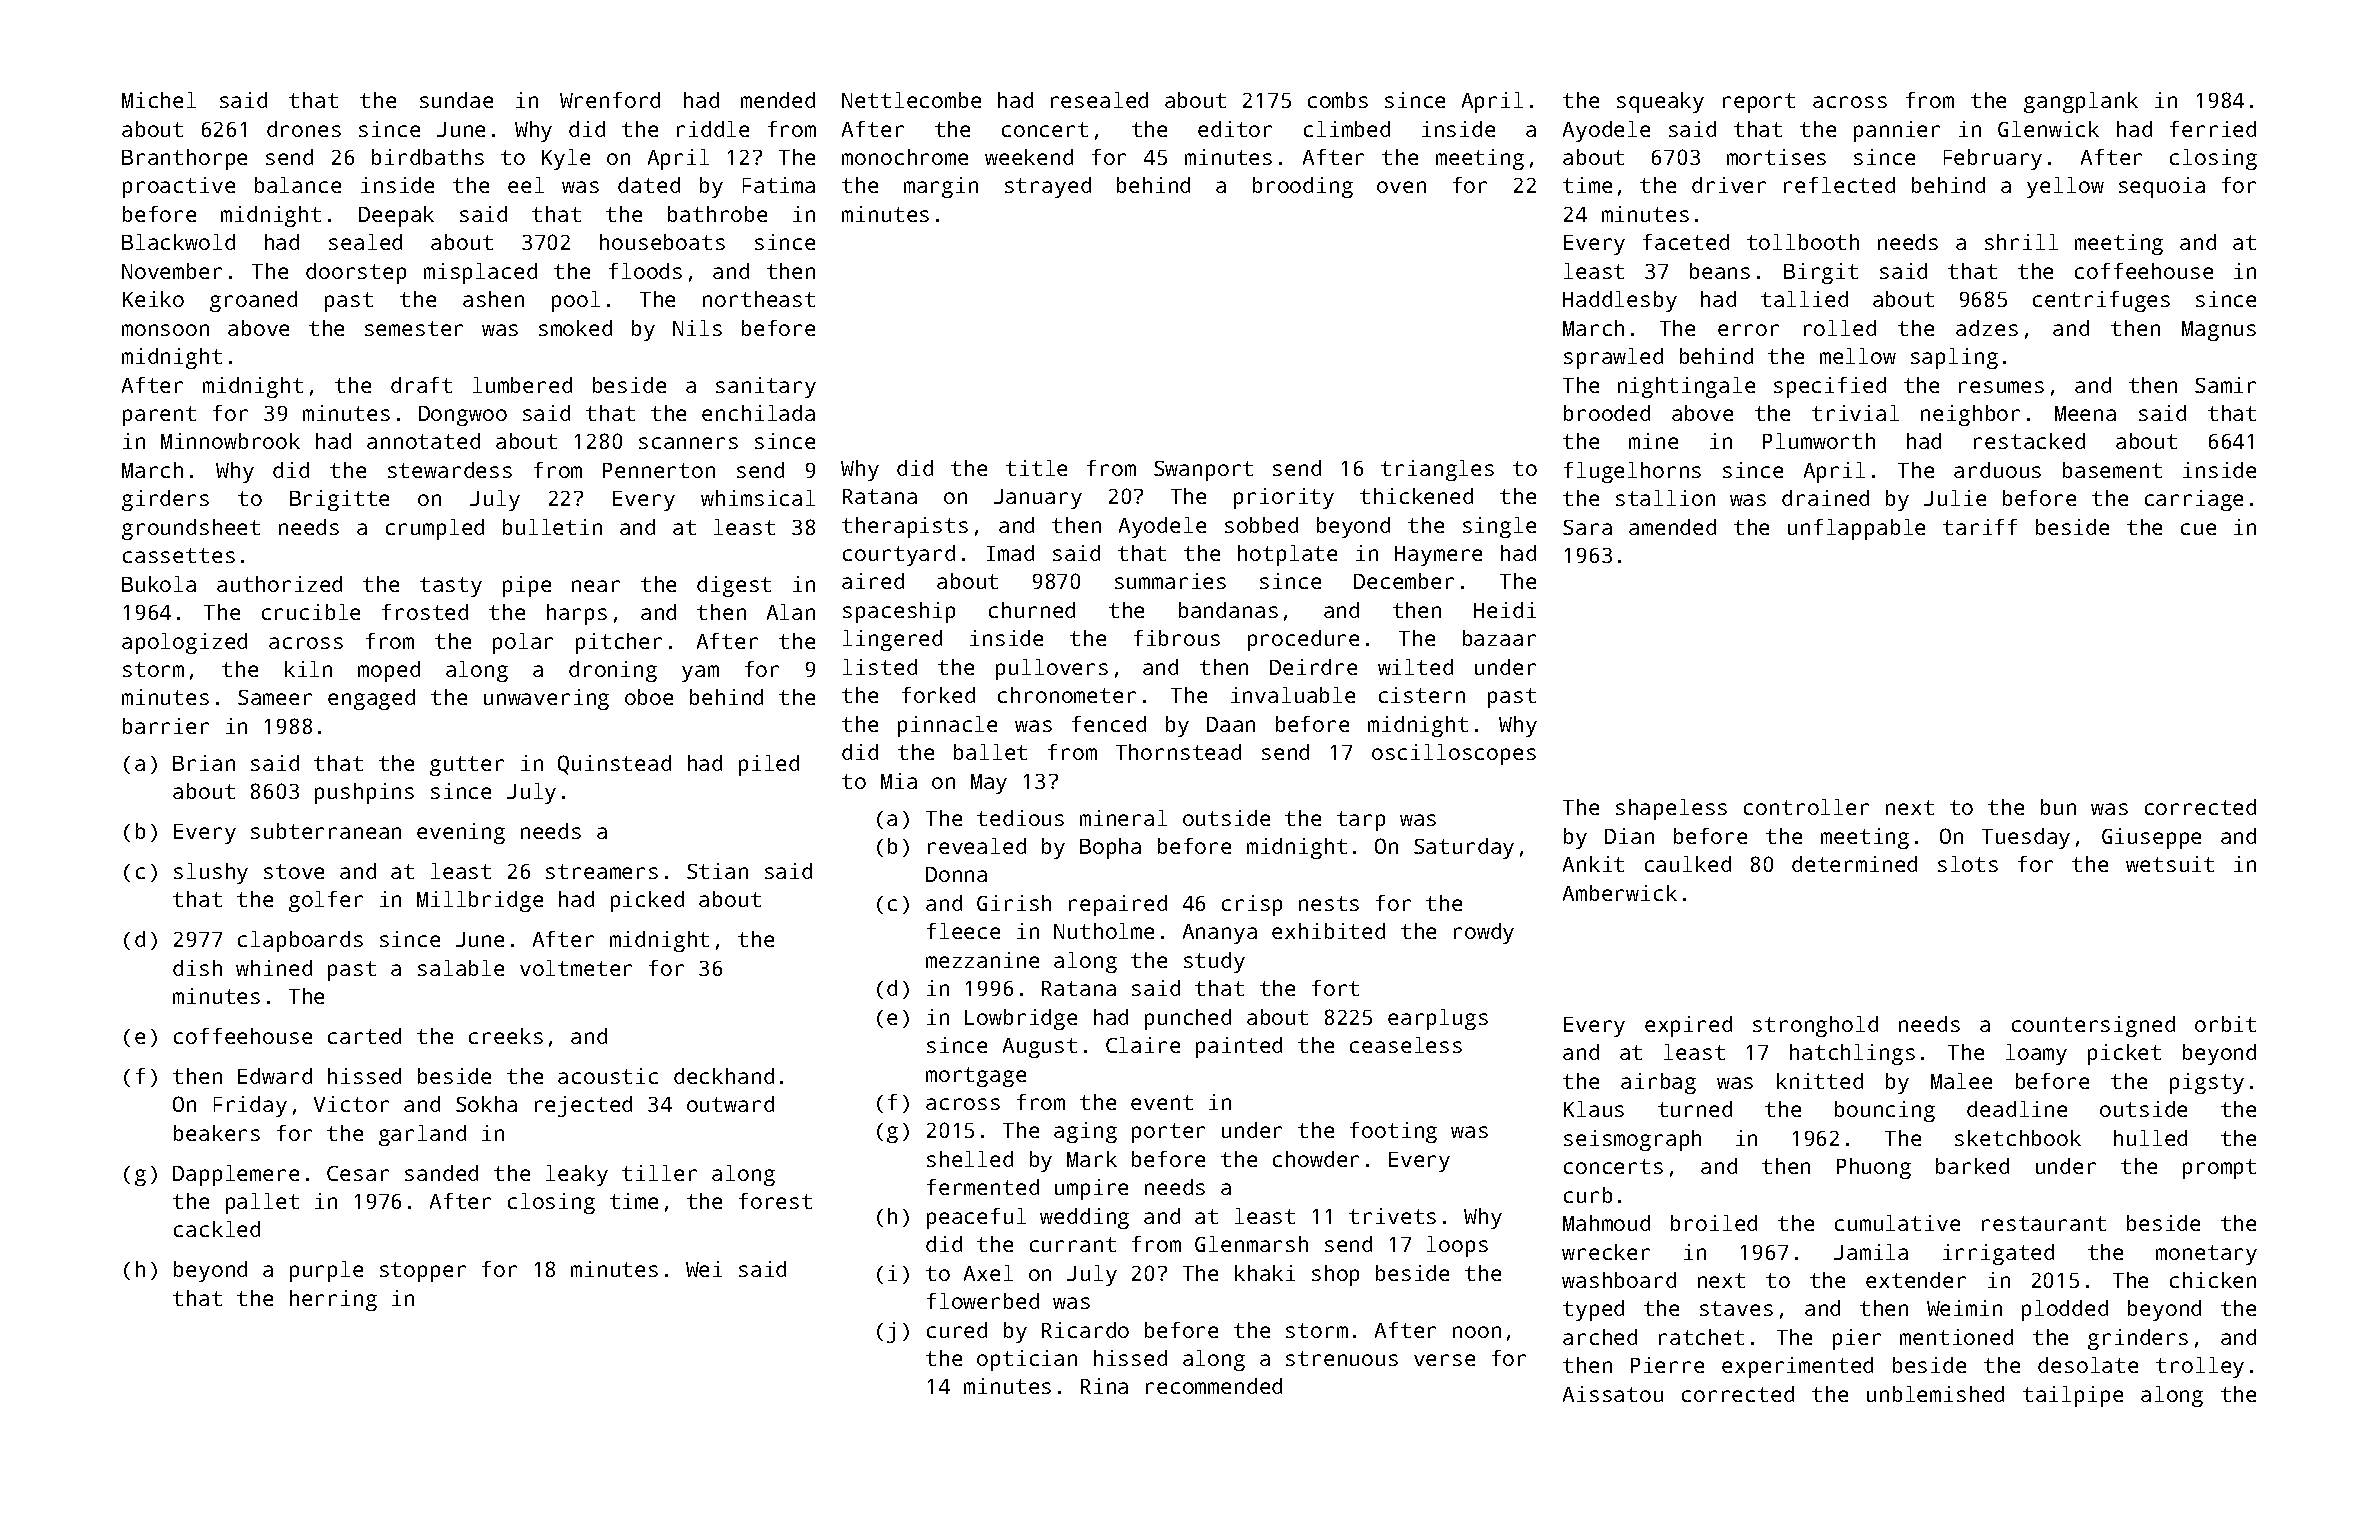 Image resolution: width=2380 pixels, height=1540 pixels. Describe the element at coordinates (1401, 187) in the screenshot. I see `oven` at that location.
